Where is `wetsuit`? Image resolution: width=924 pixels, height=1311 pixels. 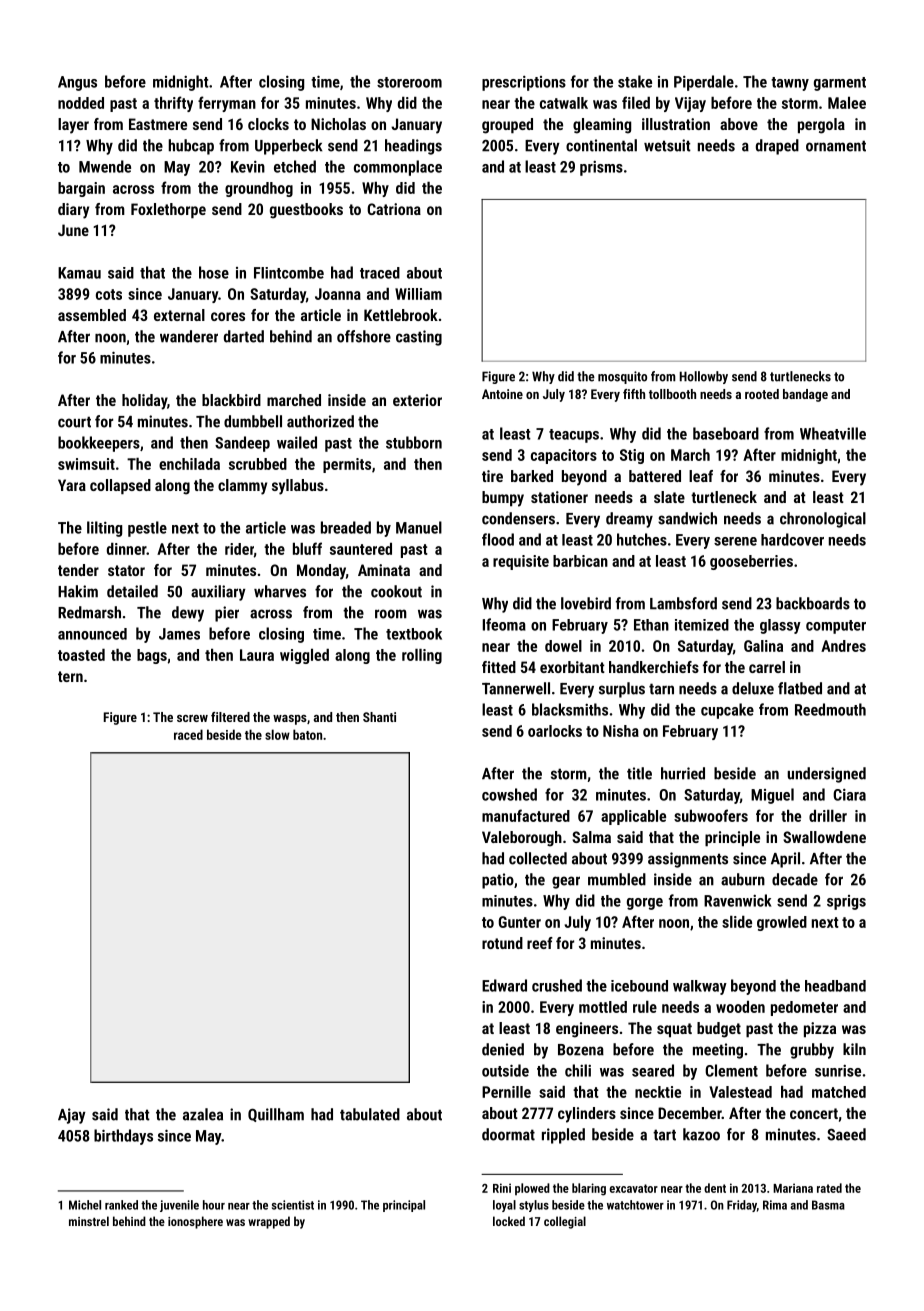
wetsuit is located at coordinates (667, 145).
